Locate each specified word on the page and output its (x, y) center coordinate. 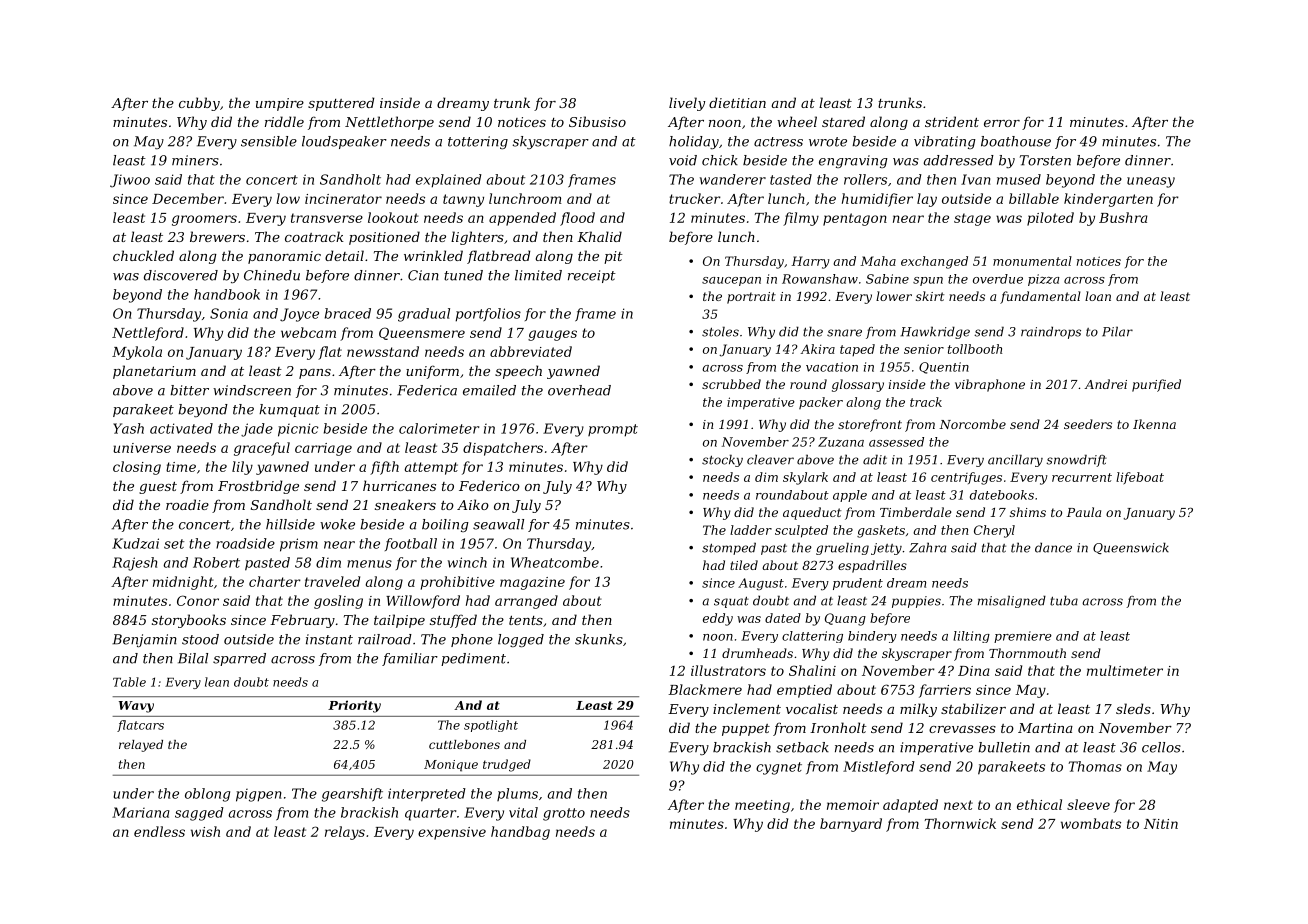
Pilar (1117, 331)
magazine (532, 583)
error (1002, 123)
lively (687, 104)
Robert (216, 562)
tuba (1064, 600)
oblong (207, 795)
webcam (308, 332)
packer (821, 403)
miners (195, 160)
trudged (507, 765)
